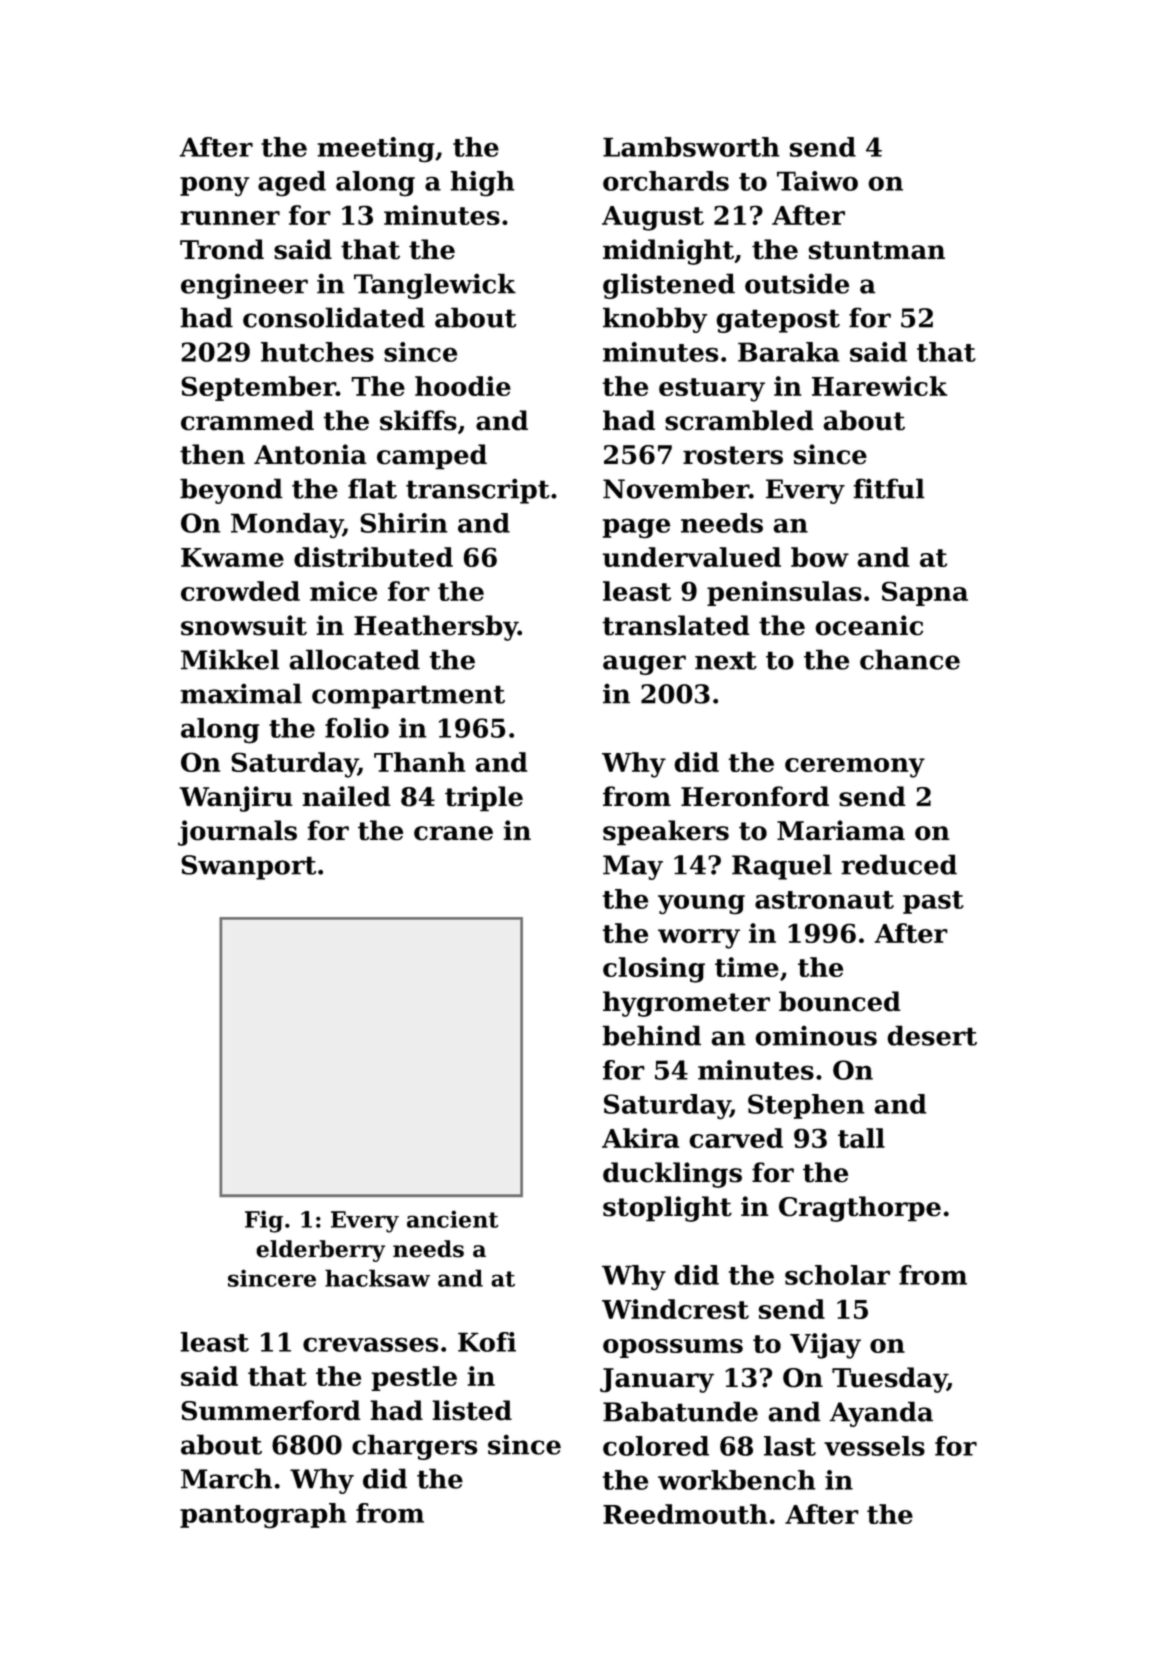 The height and width of the screenshot is (1654, 1165). I want to click on fitful, so click(889, 488).
